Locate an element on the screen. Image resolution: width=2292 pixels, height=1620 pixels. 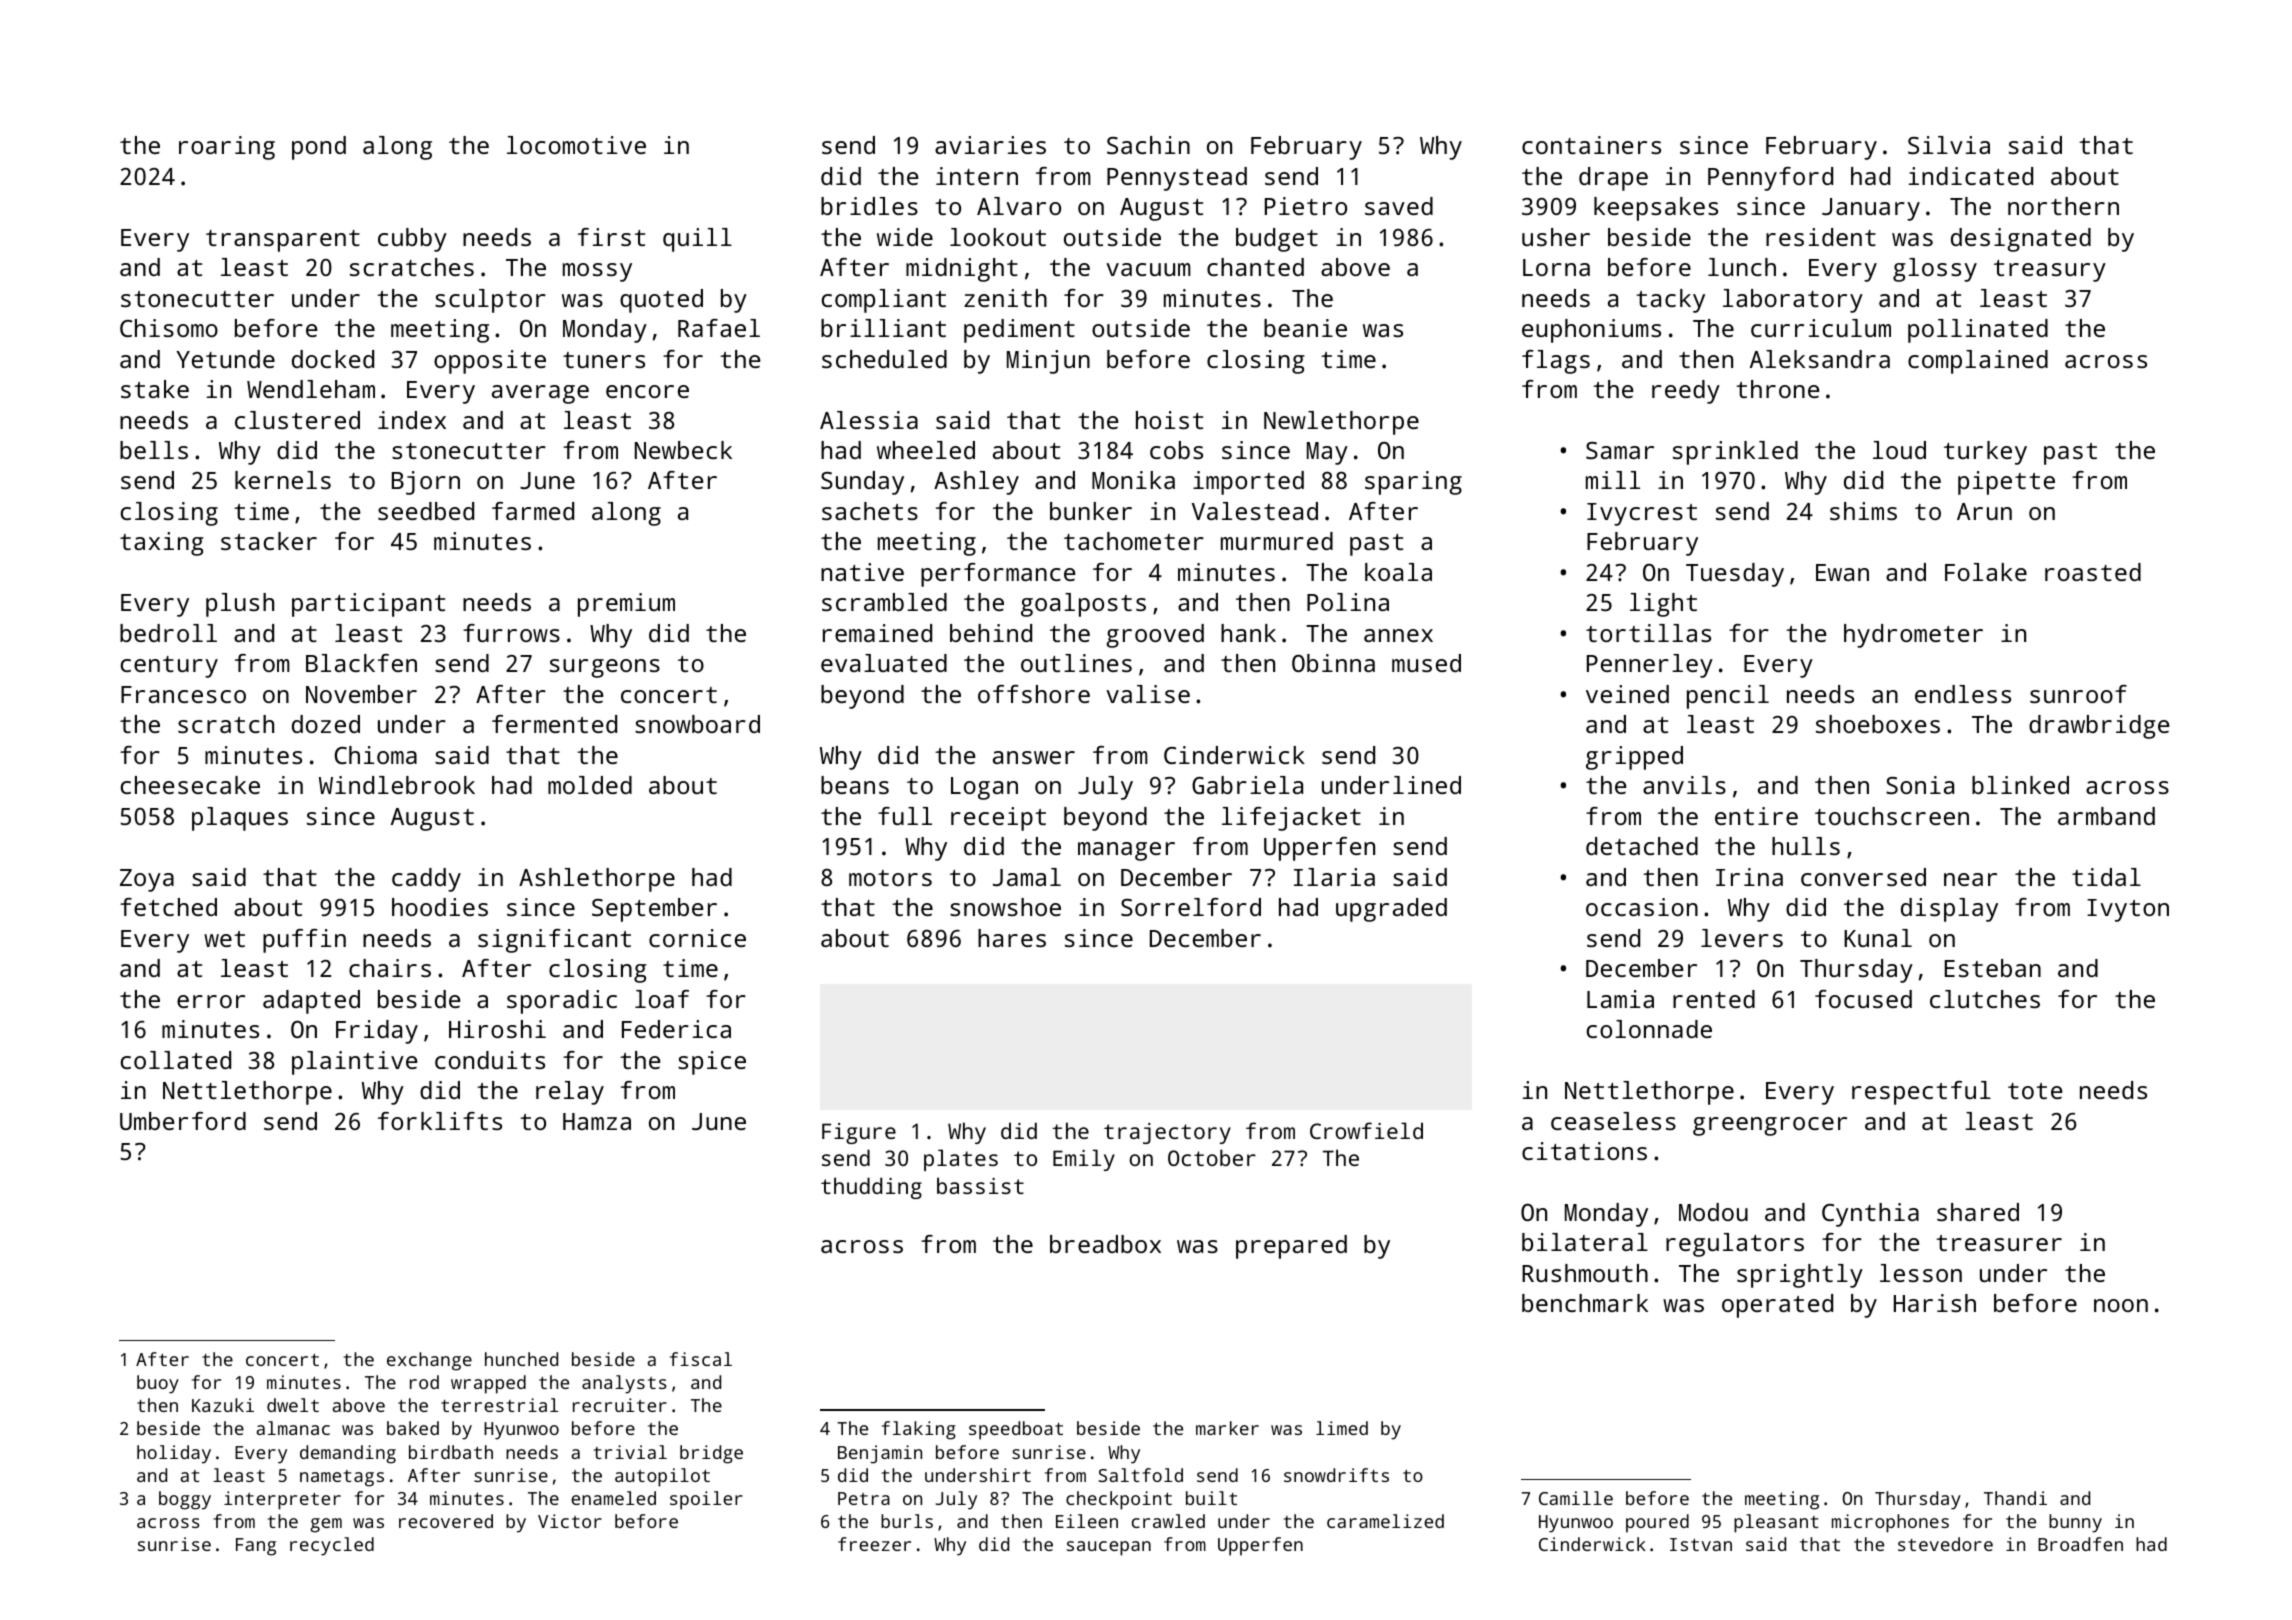
boggy is located at coordinates (185, 1500).
